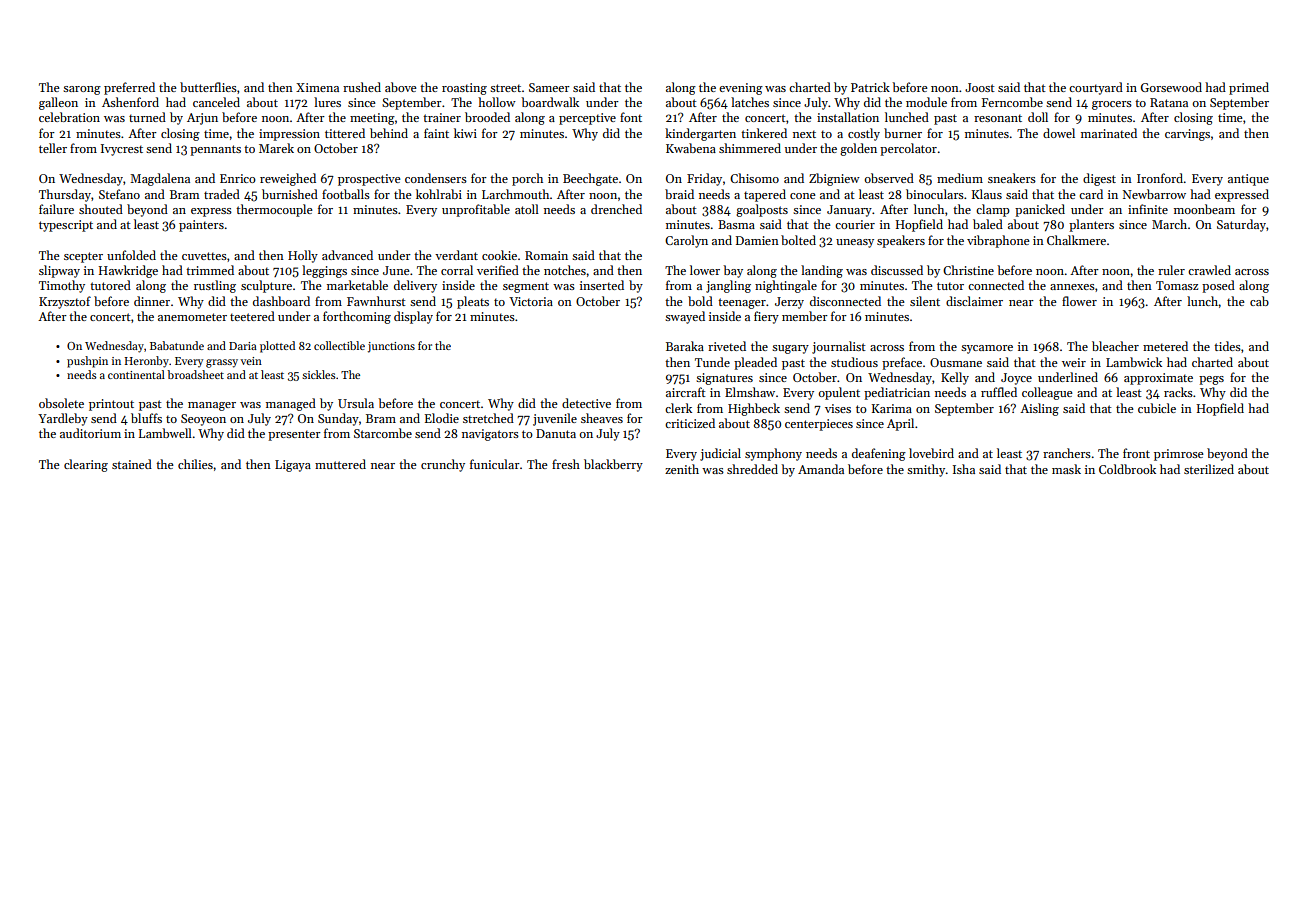 The height and width of the screenshot is (924, 1308). Describe the element at coordinates (786, 286) in the screenshot. I see `nightingale` at that location.
